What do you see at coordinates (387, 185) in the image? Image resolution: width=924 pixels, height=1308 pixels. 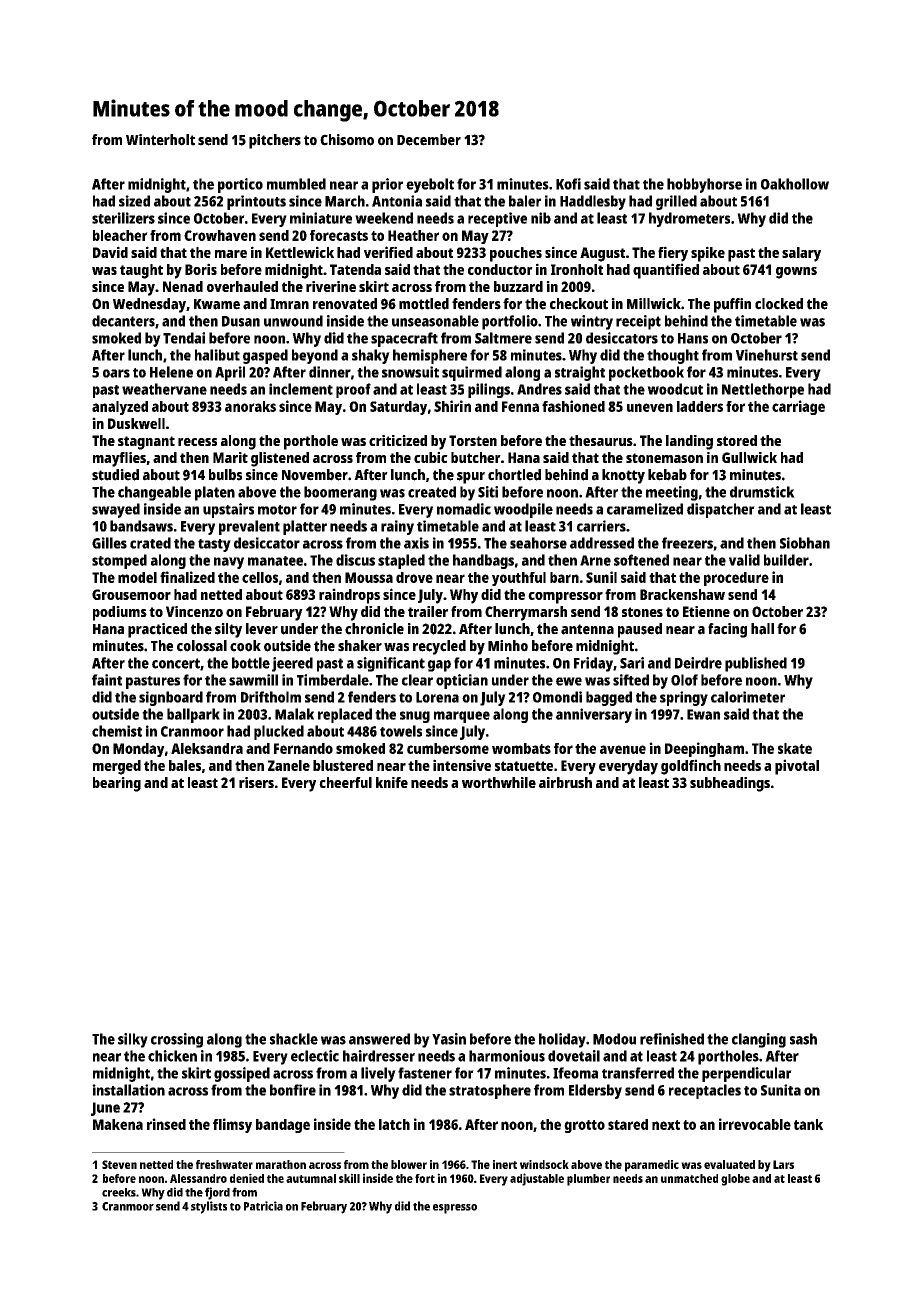 I see `prior` at bounding box center [387, 185].
